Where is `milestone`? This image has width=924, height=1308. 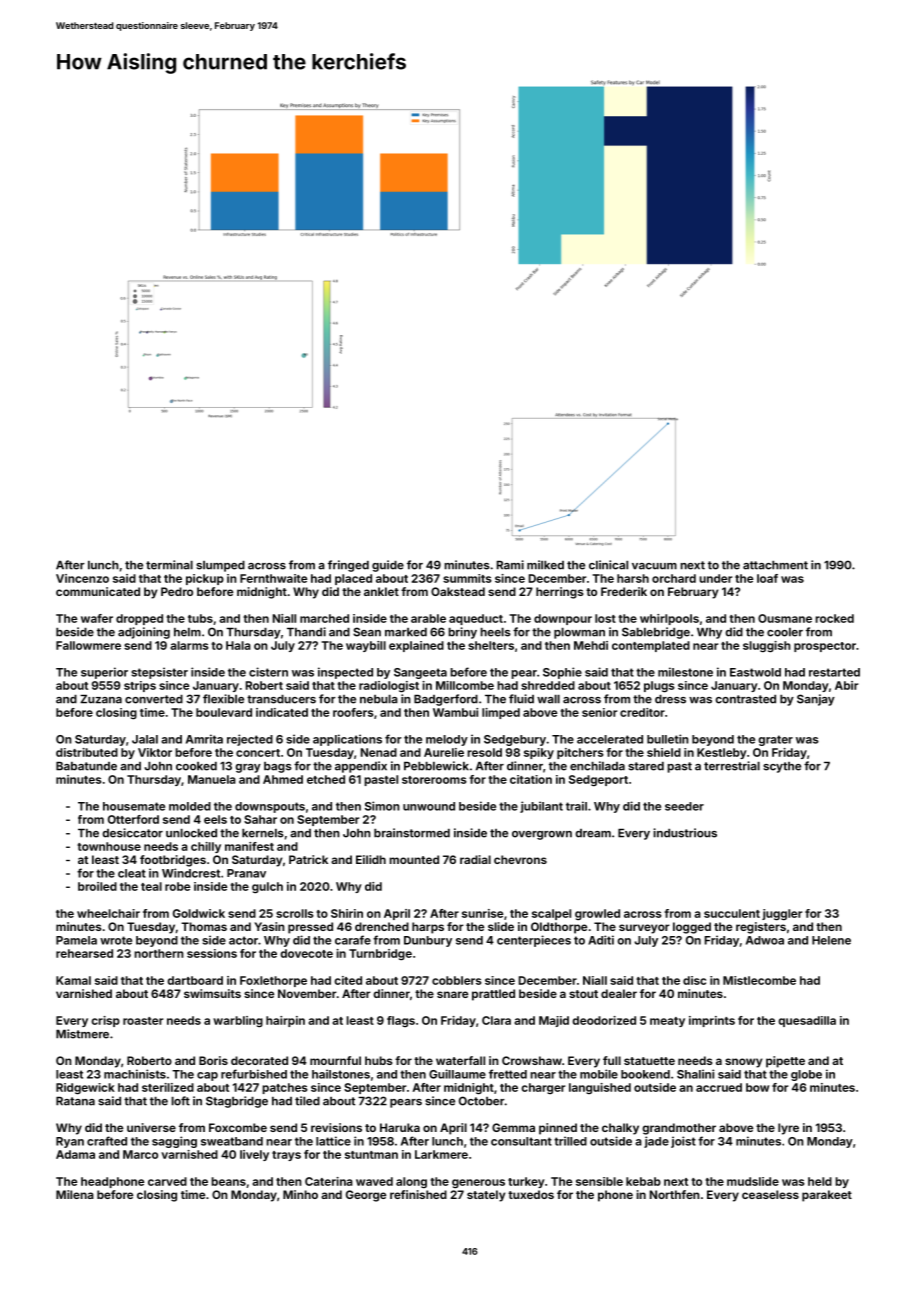 milestone is located at coordinates (685, 672).
